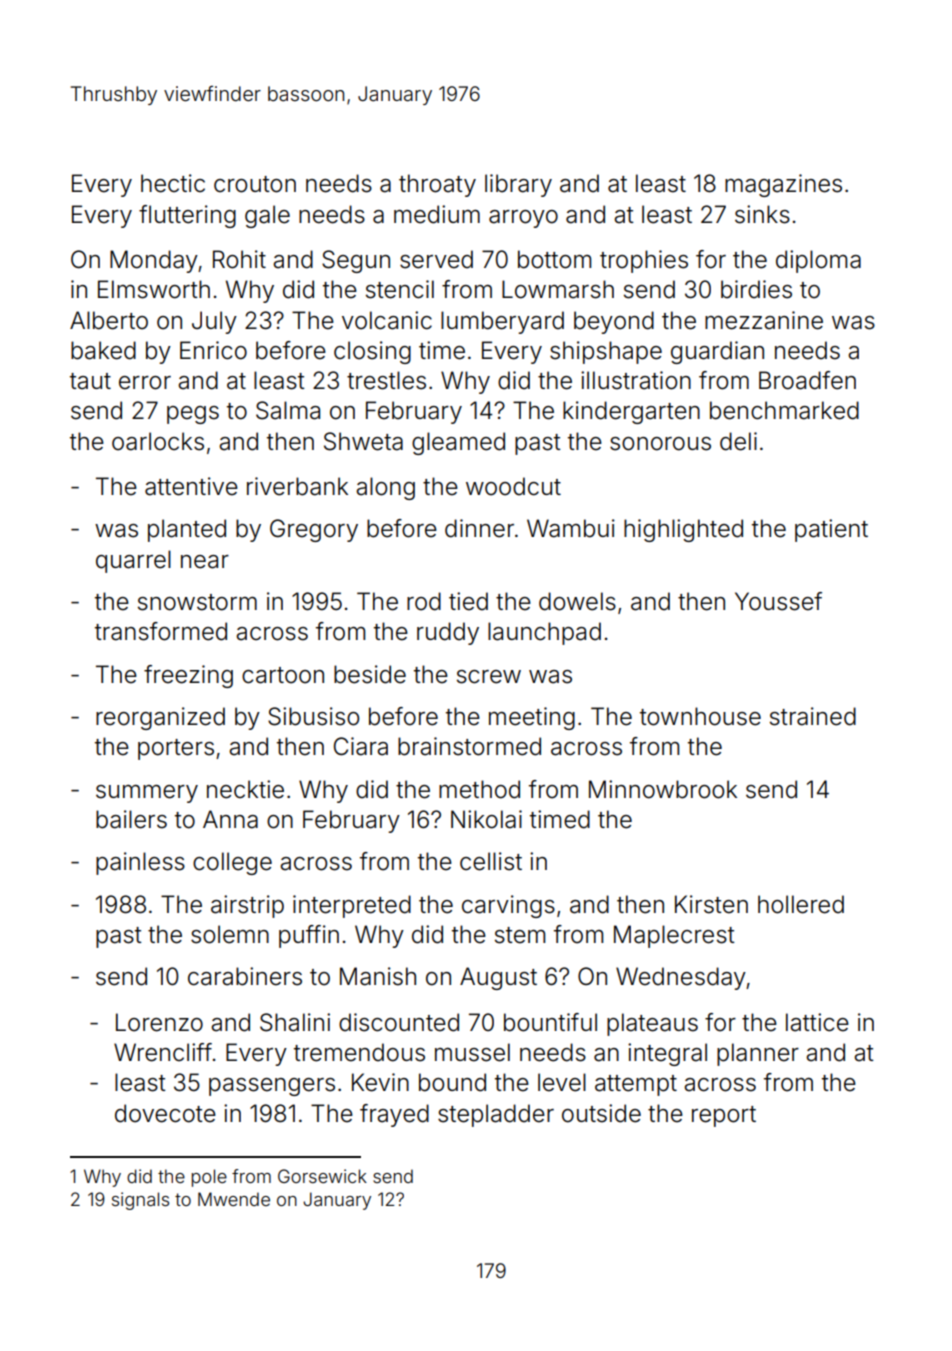 The height and width of the page is (1351, 952). What do you see at coordinates (436, 259) in the page?
I see `served` at bounding box center [436, 259].
